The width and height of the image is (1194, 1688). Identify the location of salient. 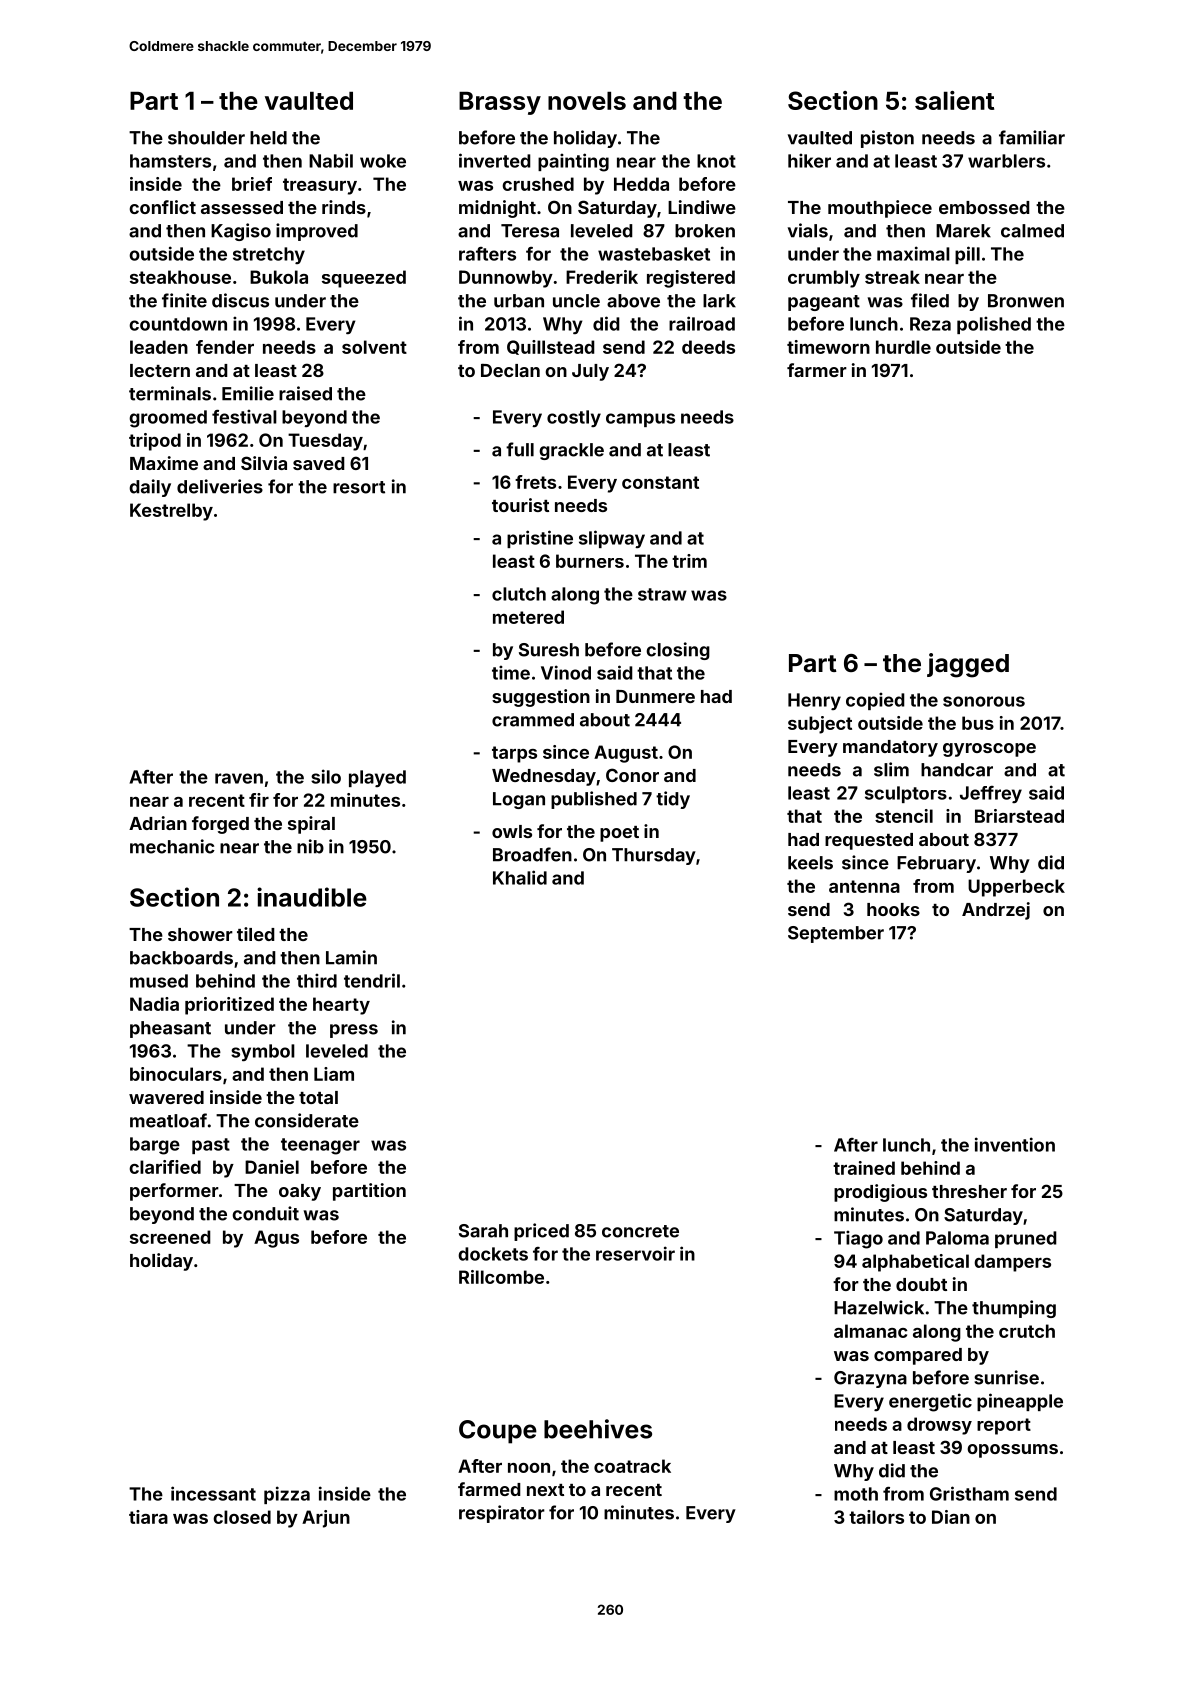
(954, 100).
